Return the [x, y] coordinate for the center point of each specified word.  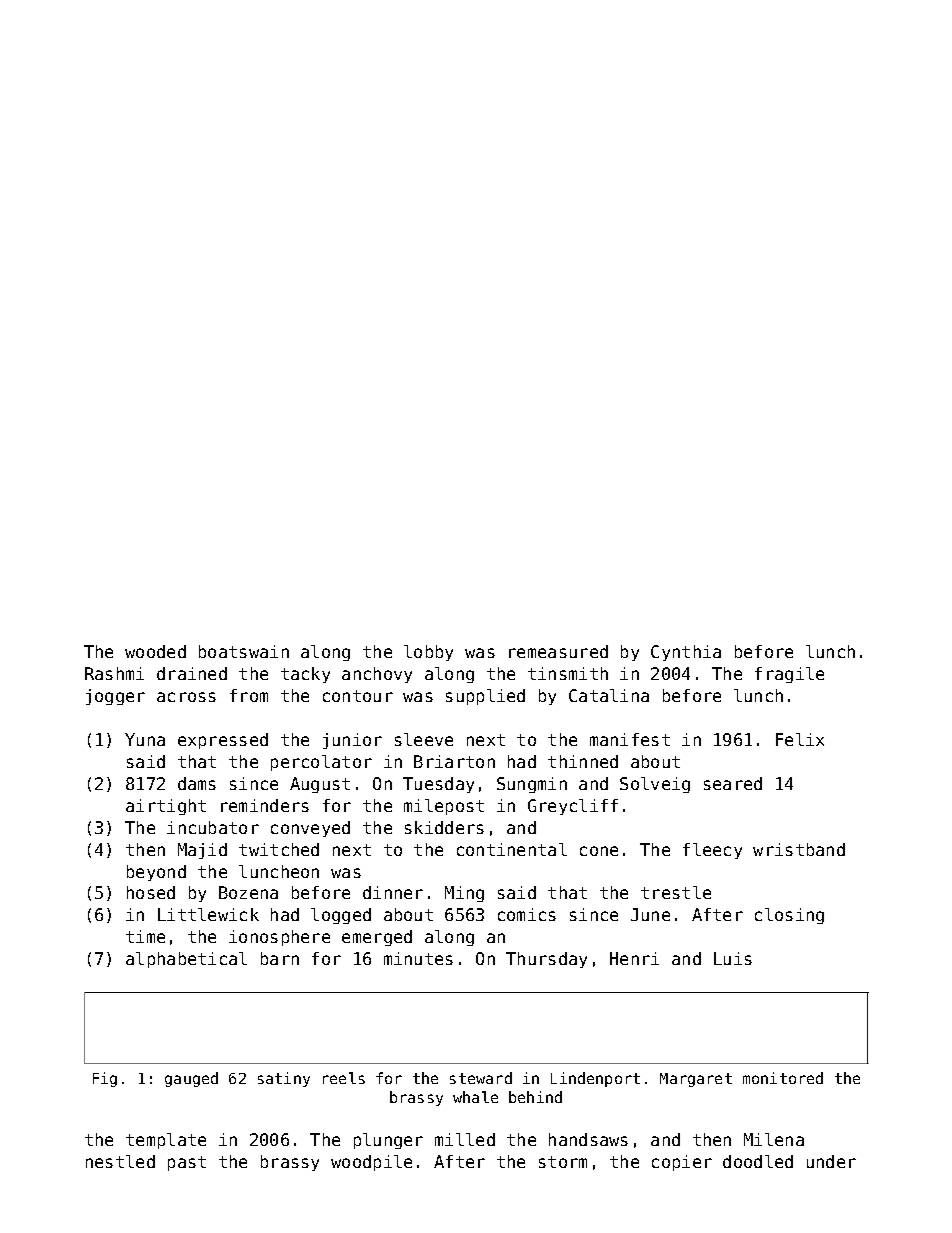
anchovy [377, 675]
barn [280, 958]
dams [197, 783]
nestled [120, 1161]
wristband [799, 849]
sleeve [424, 739]
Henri [634, 958]
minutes [418, 958]
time [145, 936]
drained [192, 673]
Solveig [655, 785]
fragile [789, 675]
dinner [393, 892]
